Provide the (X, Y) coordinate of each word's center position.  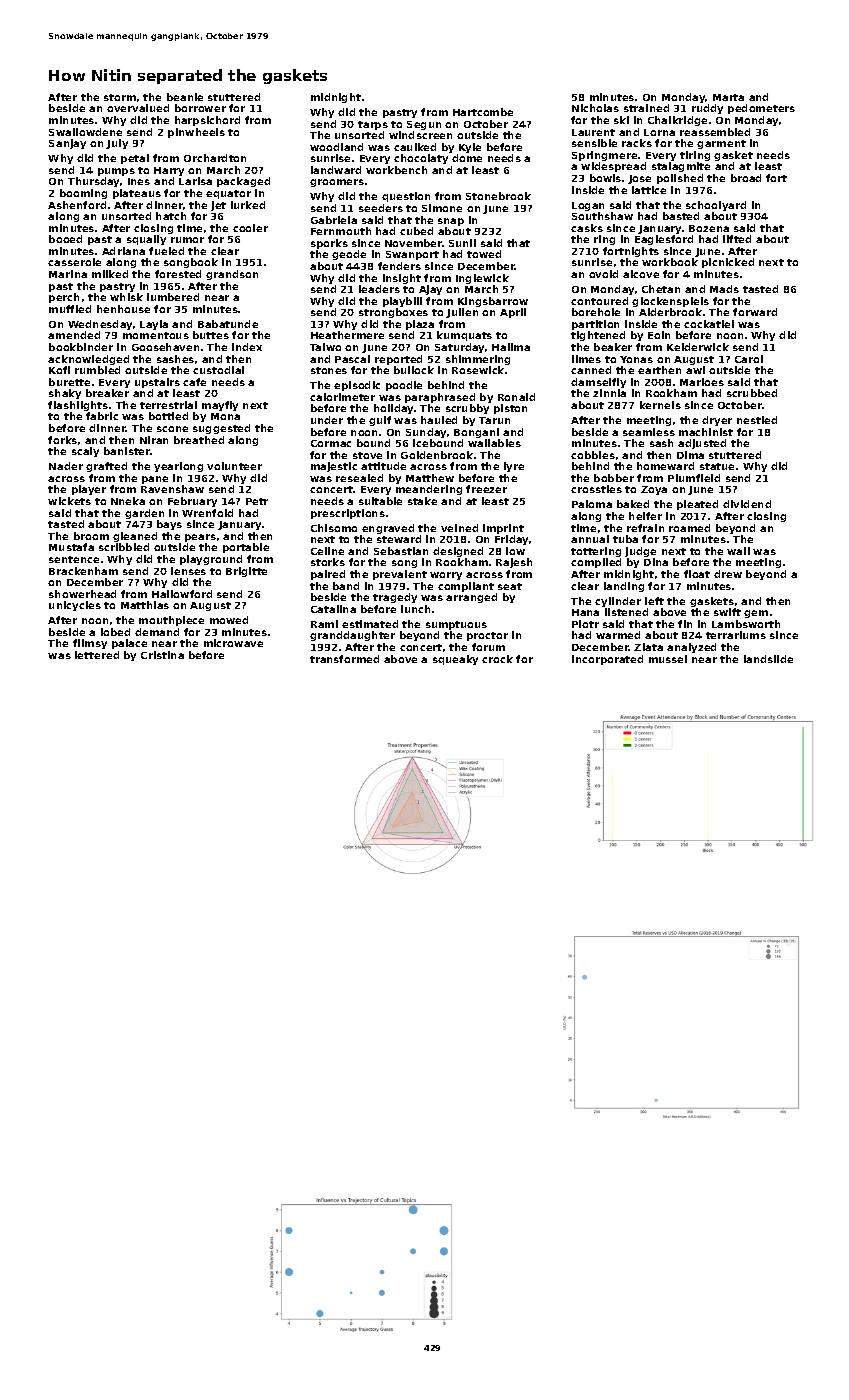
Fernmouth (341, 231)
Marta (728, 97)
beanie (185, 97)
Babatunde (228, 324)
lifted (737, 239)
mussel (668, 659)
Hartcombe (483, 112)
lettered (97, 655)
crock (497, 659)
